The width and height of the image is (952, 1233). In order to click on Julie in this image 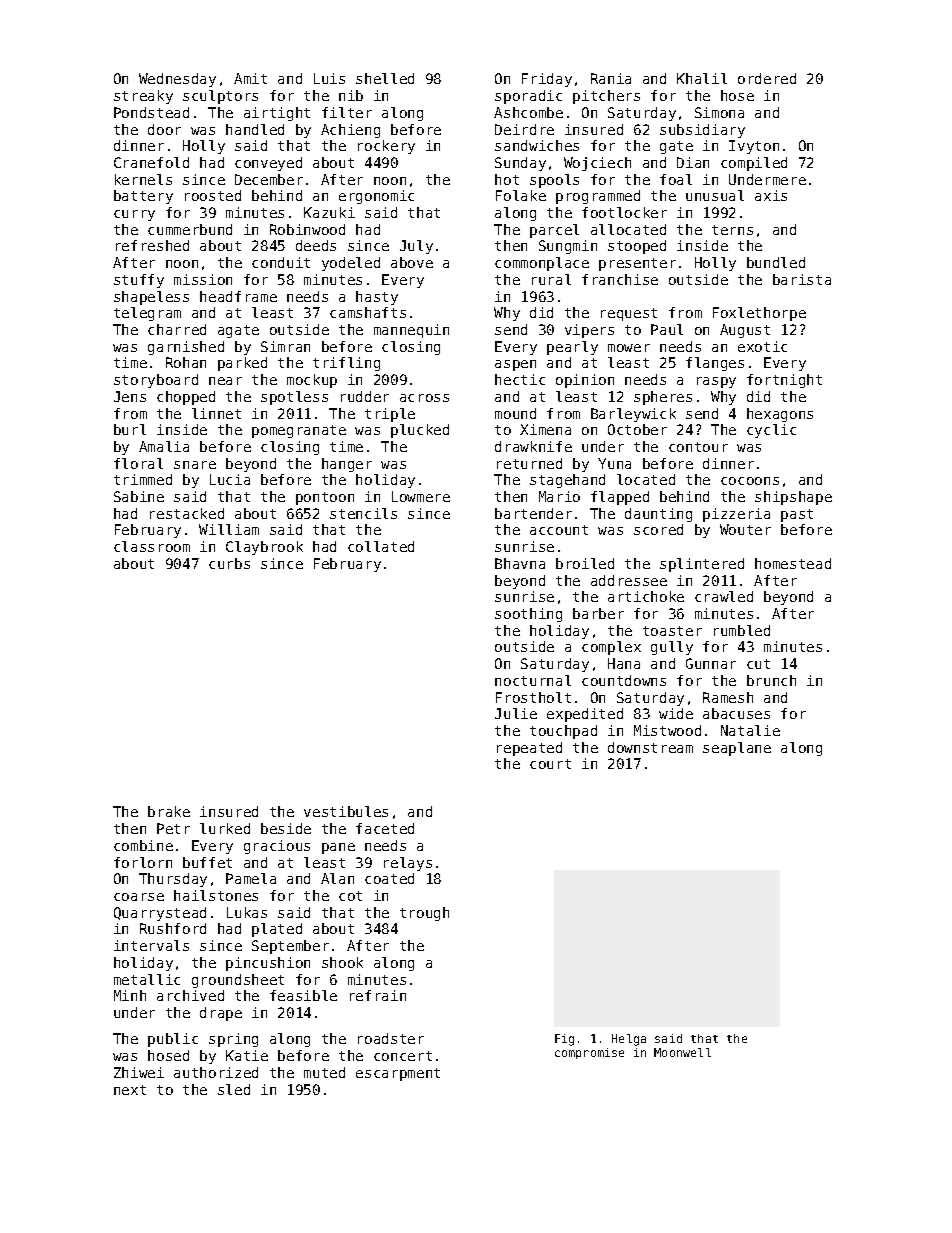, I will do `click(516, 713)`.
